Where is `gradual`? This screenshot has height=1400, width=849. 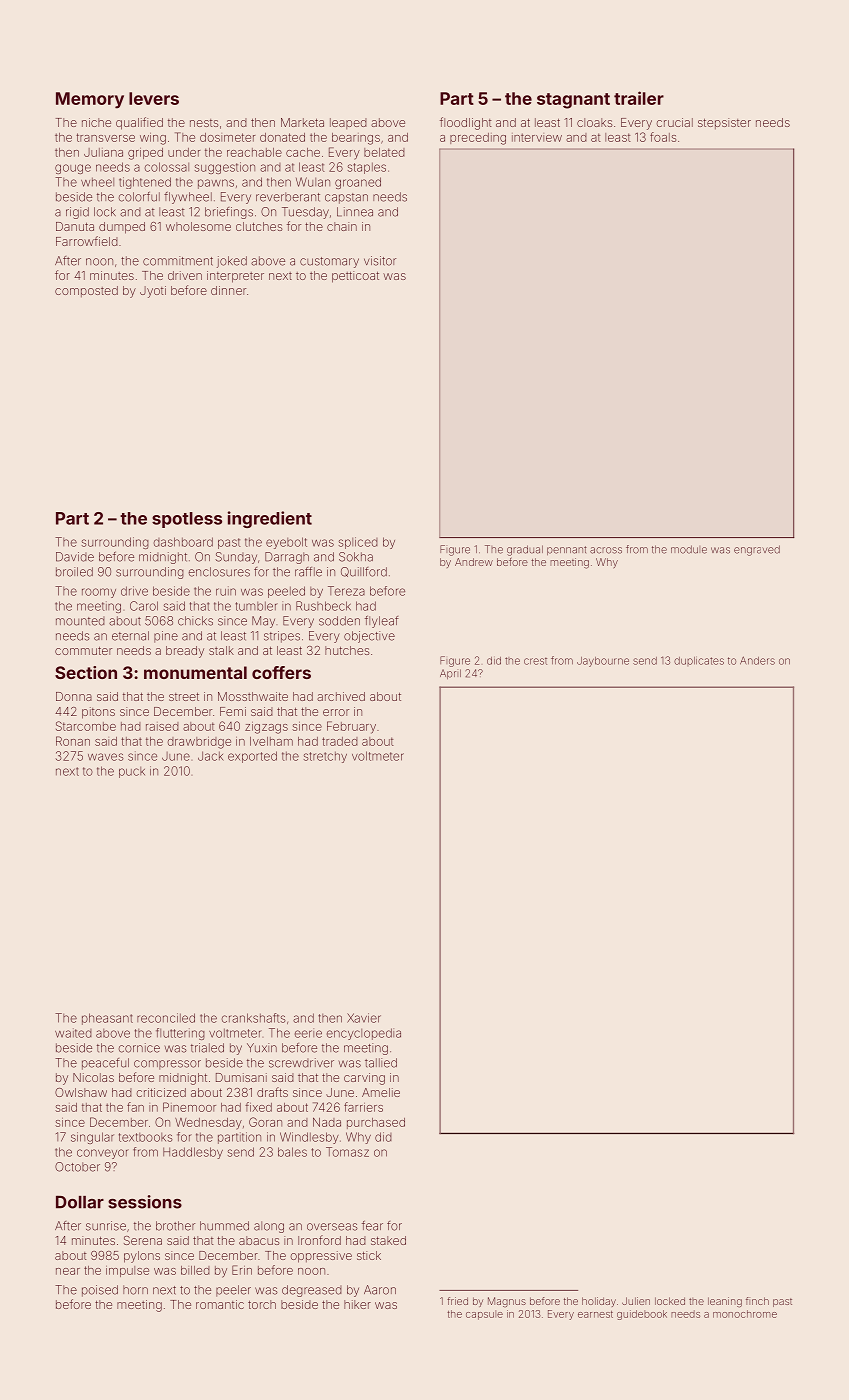
gradual is located at coordinates (525, 550).
